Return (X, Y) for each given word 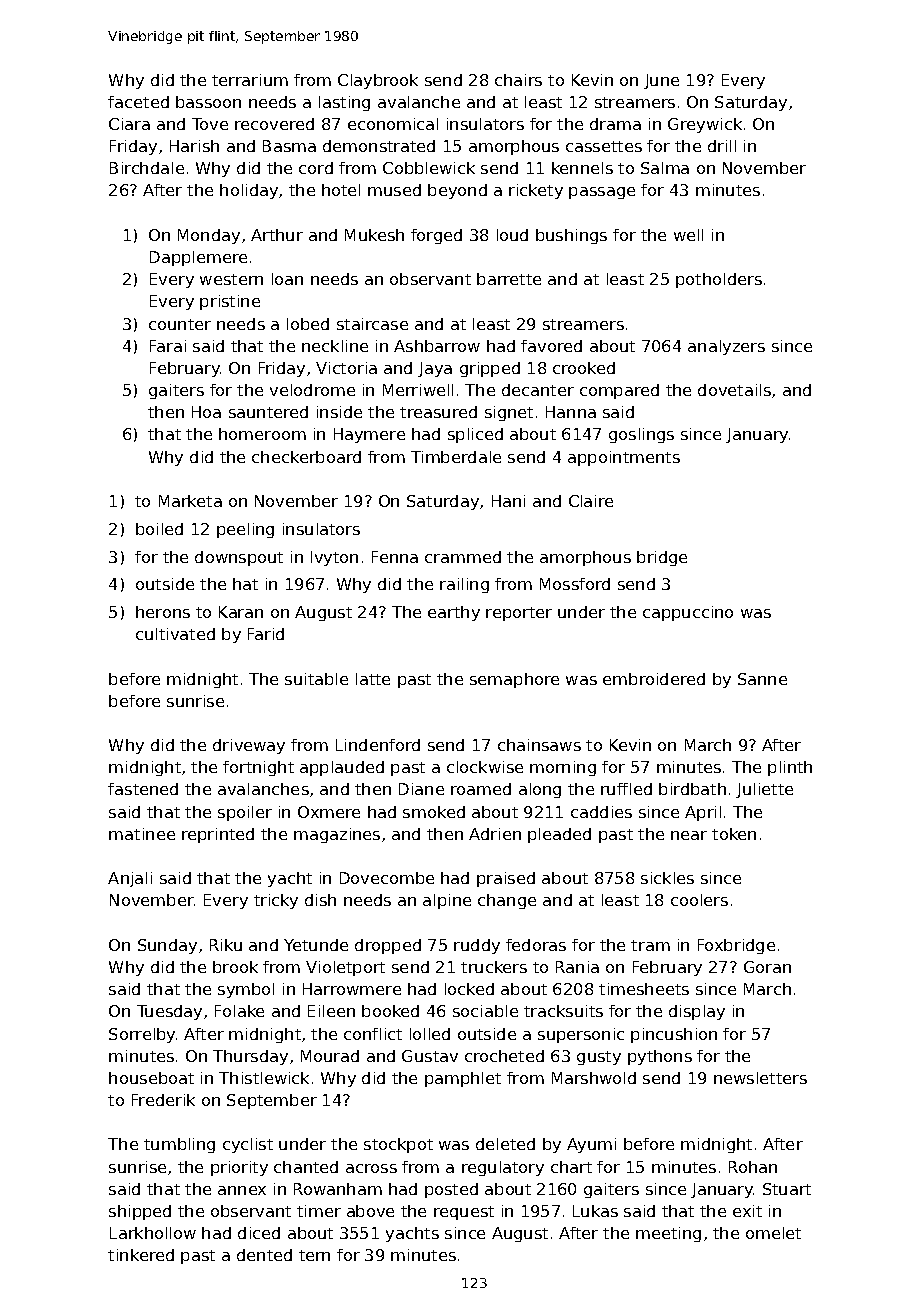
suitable (316, 679)
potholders (719, 280)
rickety (536, 191)
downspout (239, 558)
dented (264, 1255)
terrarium (250, 80)
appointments (624, 458)
